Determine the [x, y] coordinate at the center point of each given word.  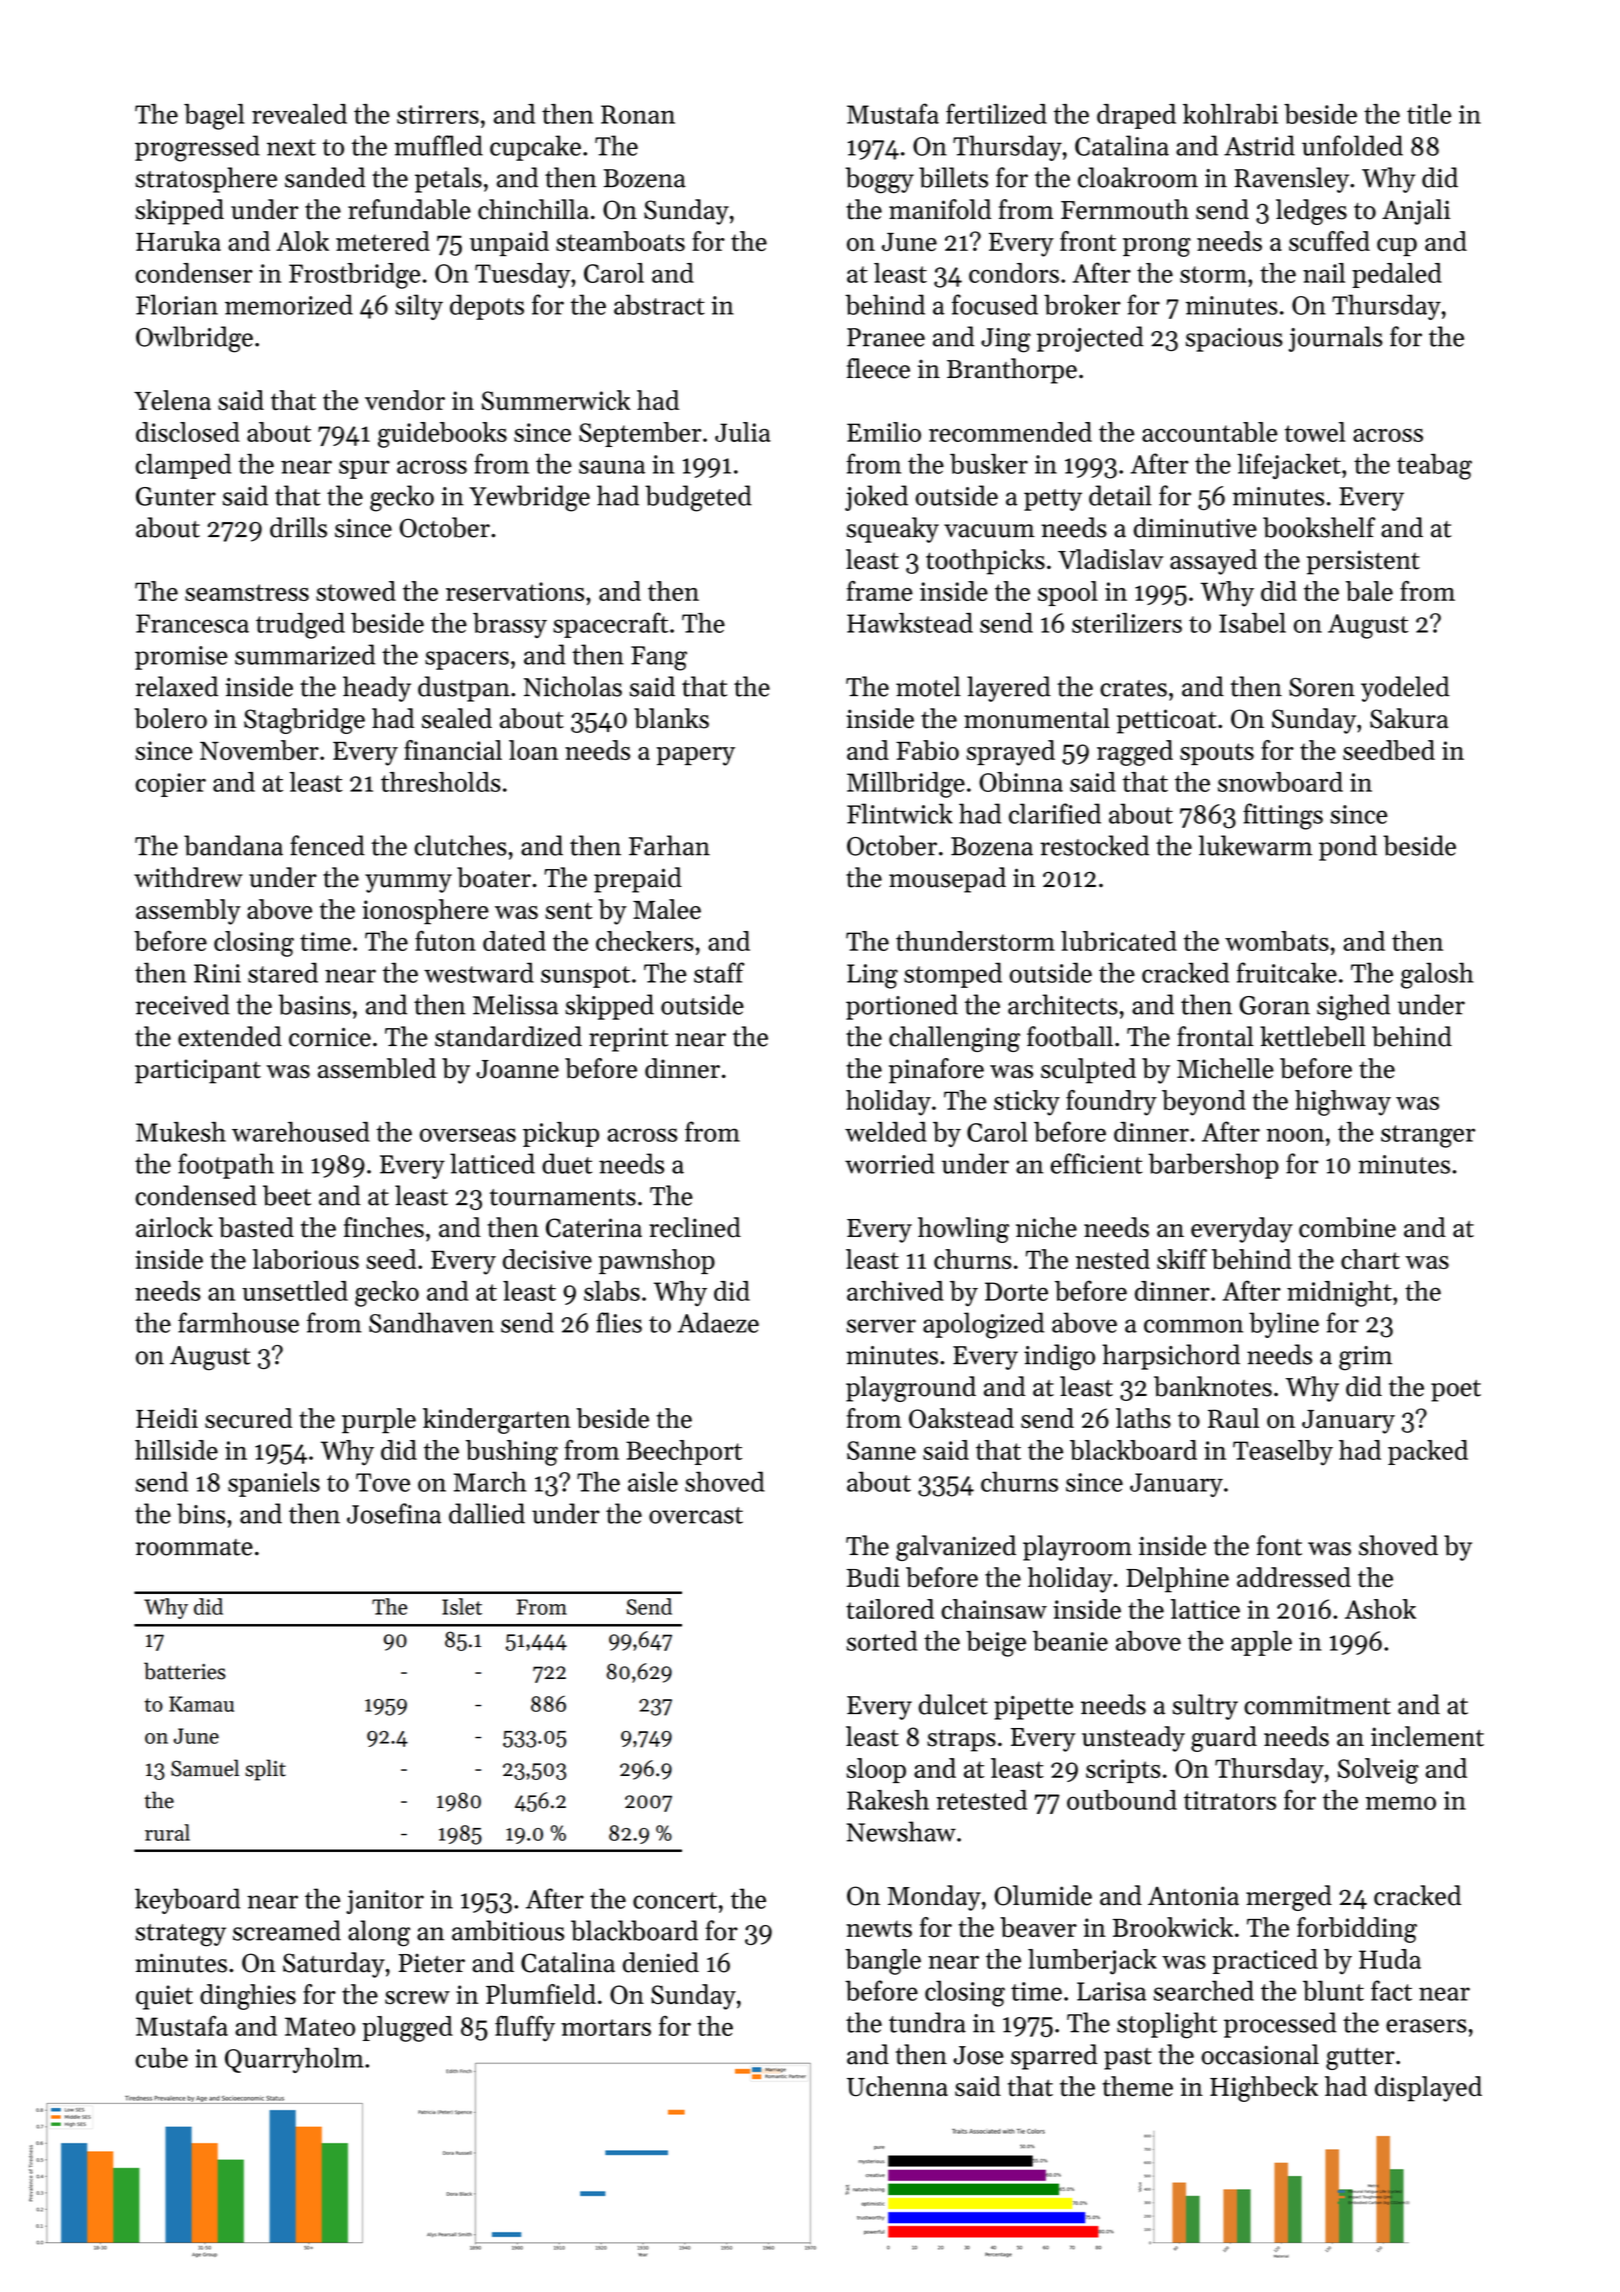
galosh [1437, 975]
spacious [1234, 340]
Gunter [176, 496]
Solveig [1378, 1771]
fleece [878, 368]
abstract [659, 304]
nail [1324, 273]
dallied [487, 1513]
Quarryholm [294, 2060]
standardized [508, 1036]
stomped [953, 975]
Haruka [178, 241]
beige [996, 1644]
